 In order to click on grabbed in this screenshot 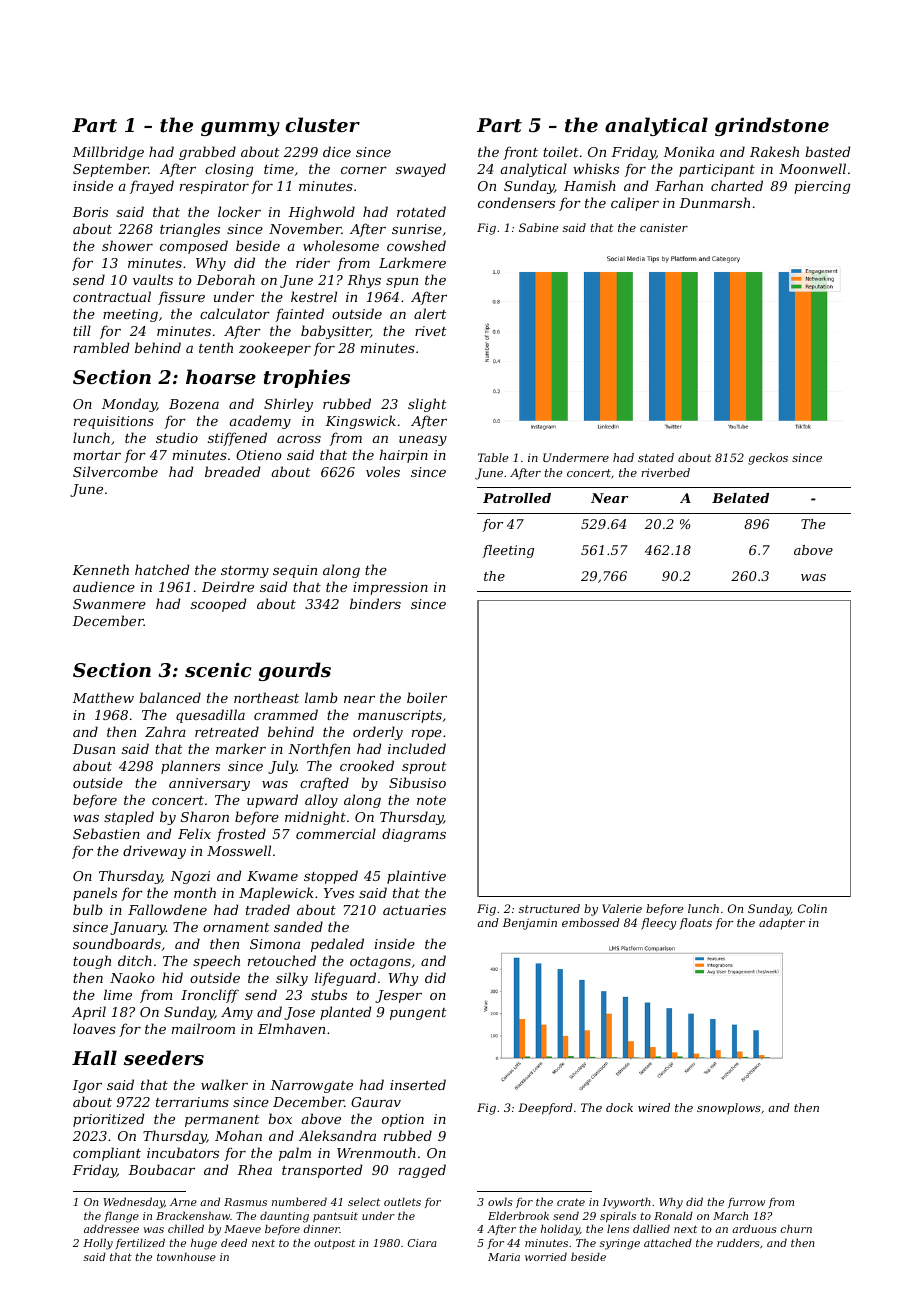, I will do `click(207, 153)`.
